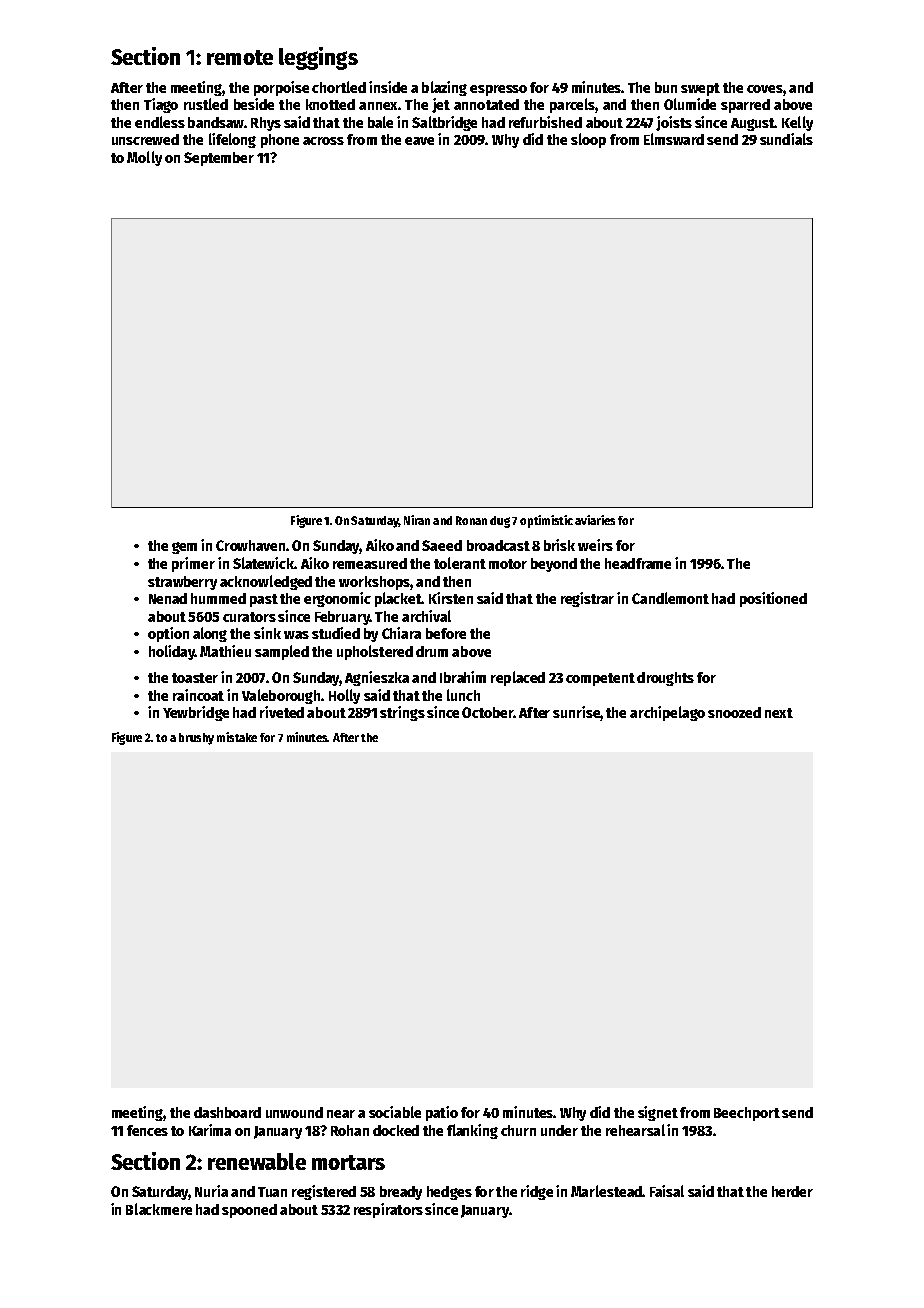 This screenshot has height=1308, width=924. I want to click on Elmsward, so click(674, 139).
